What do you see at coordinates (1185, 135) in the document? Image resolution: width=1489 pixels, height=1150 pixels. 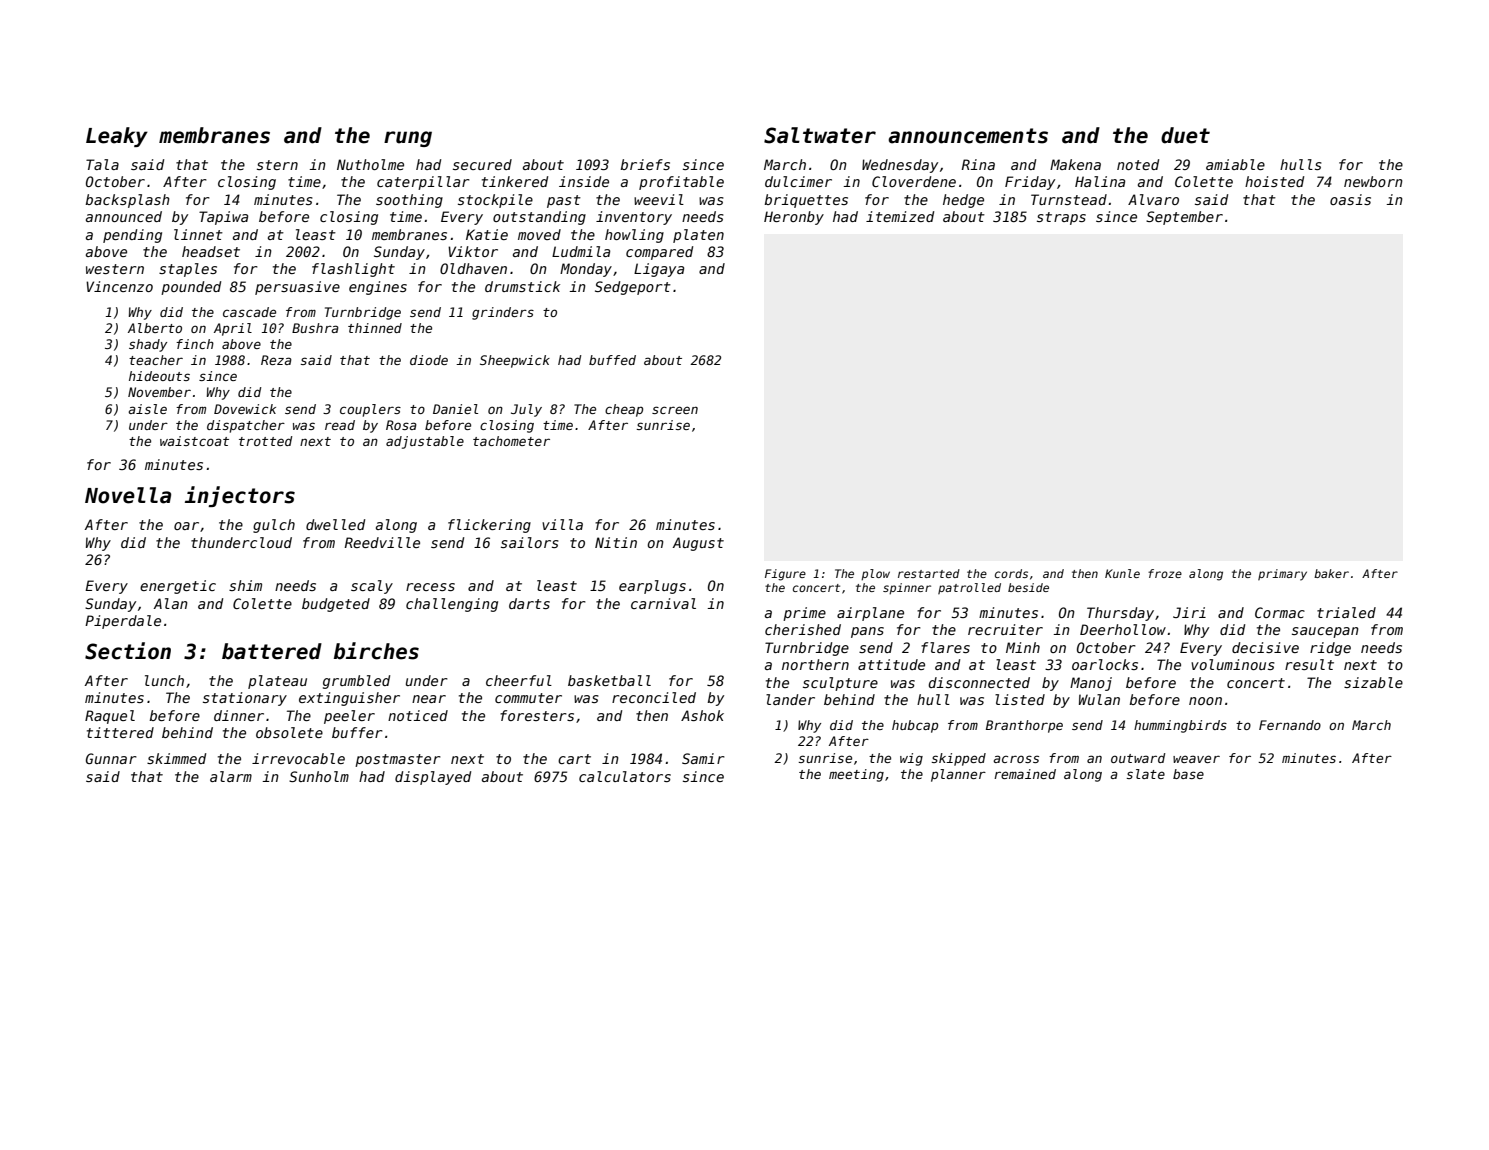 I see `duet` at bounding box center [1185, 135].
